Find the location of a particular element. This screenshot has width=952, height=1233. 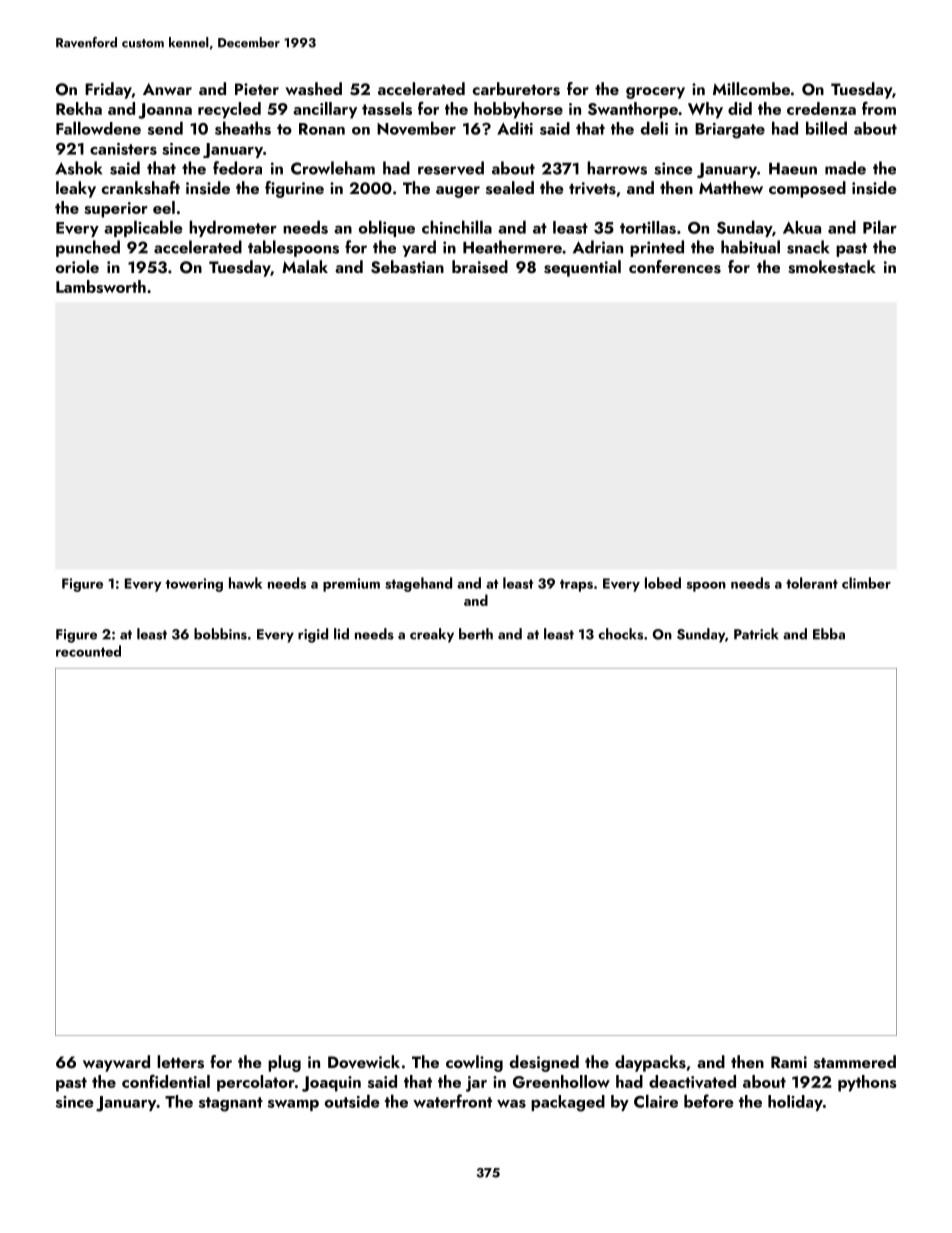

composed is located at coordinates (807, 189).
